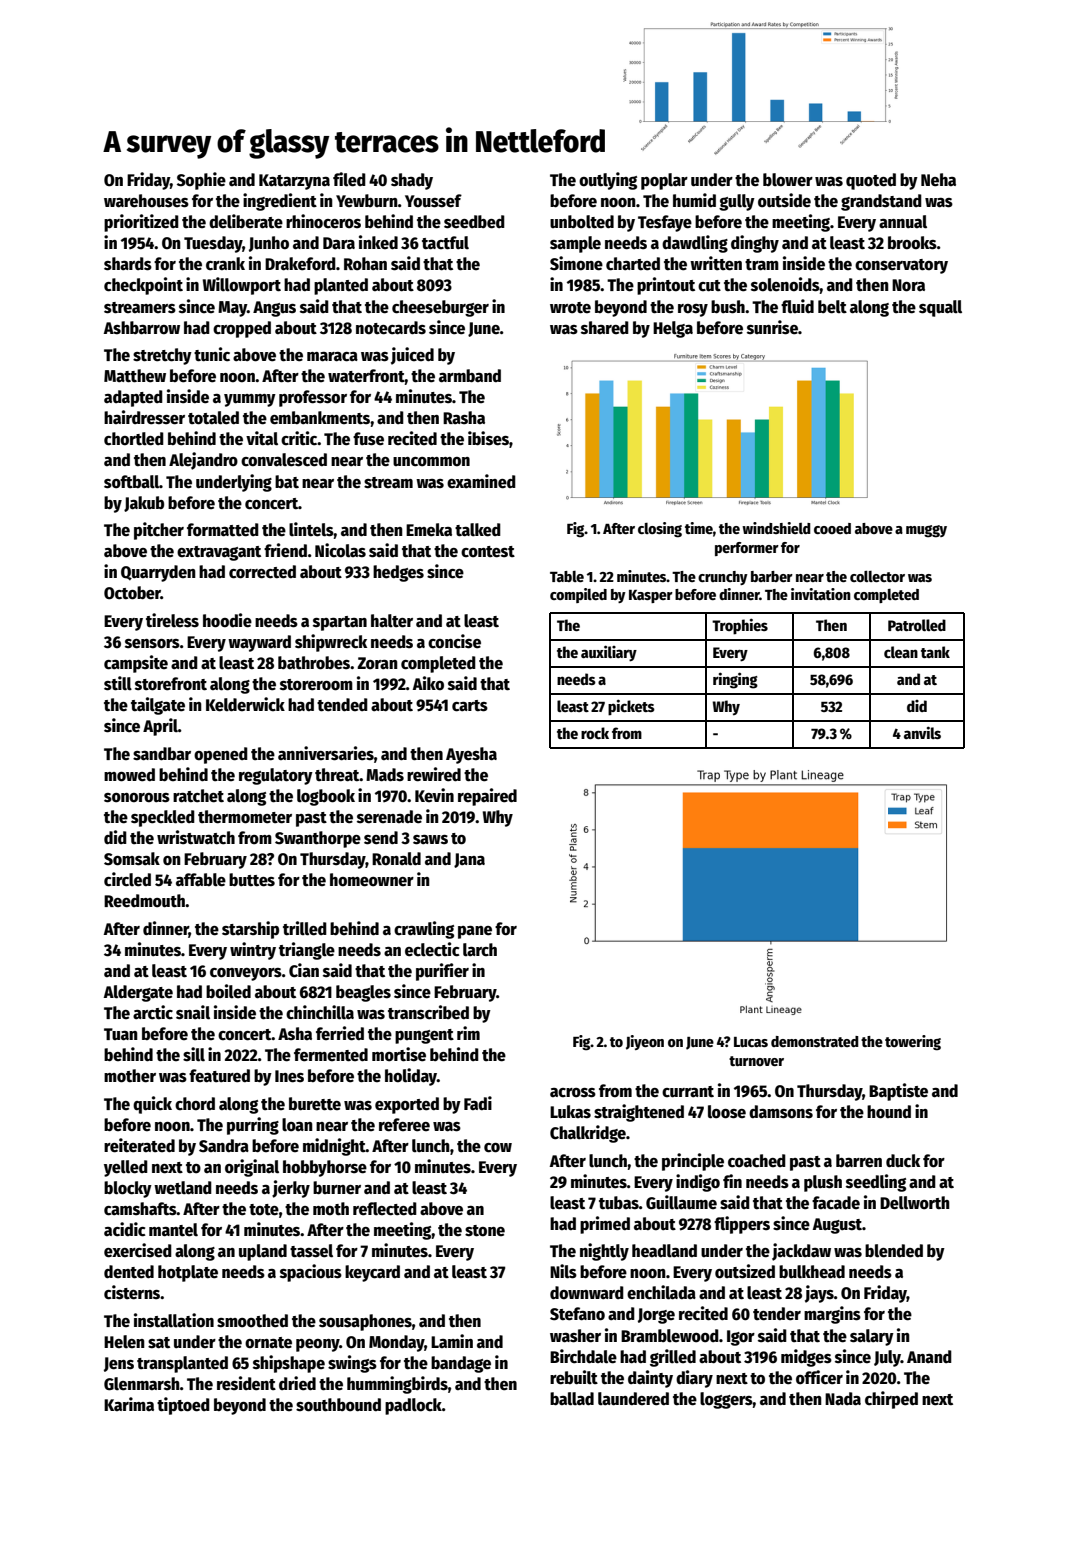 The image size is (1068, 1546). What do you see at coordinates (788, 180) in the document?
I see `blower` at bounding box center [788, 180].
